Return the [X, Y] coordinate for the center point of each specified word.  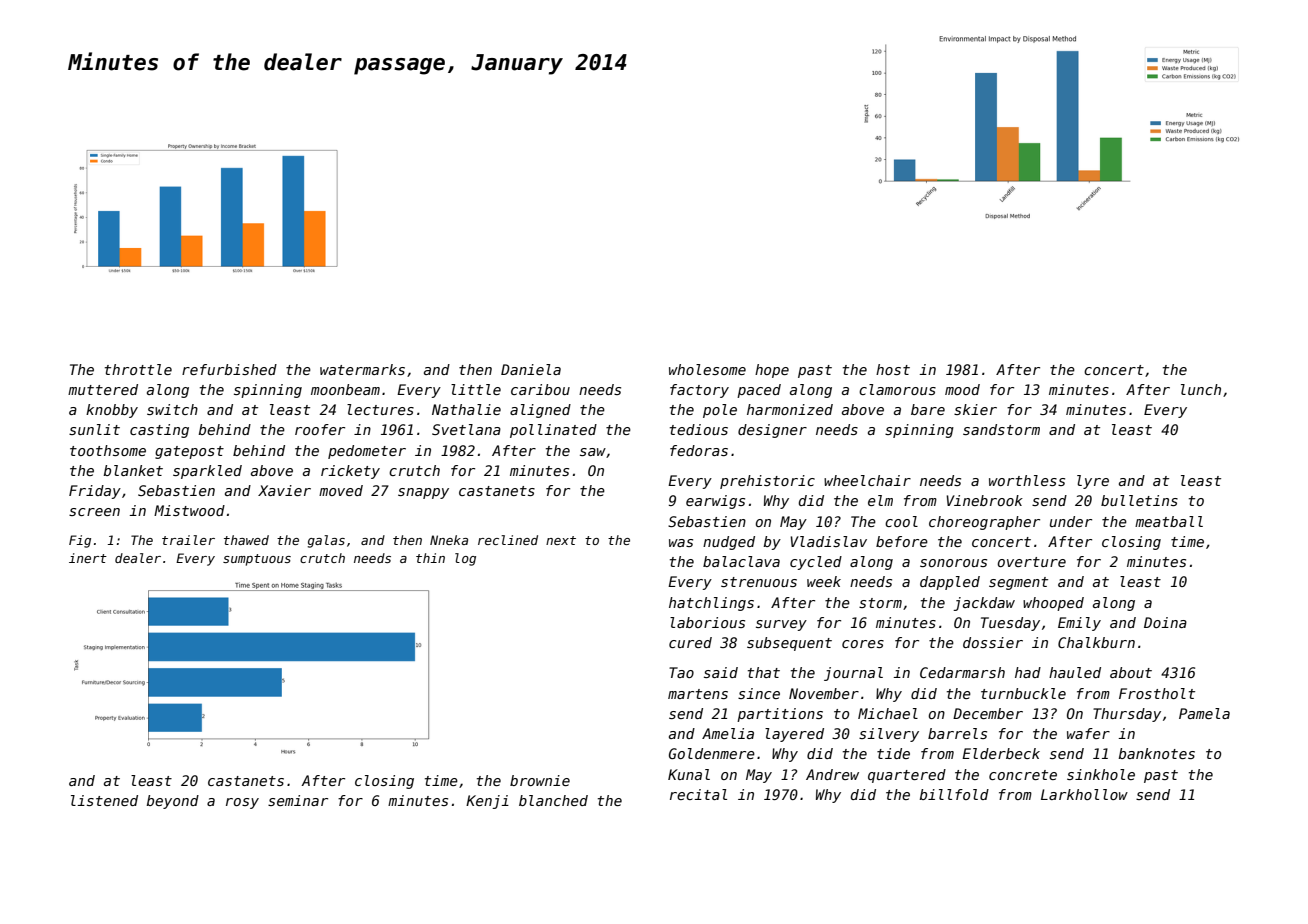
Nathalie [466, 409]
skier [975, 409]
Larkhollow [1084, 794]
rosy [242, 803]
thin [430, 558]
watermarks [362, 369]
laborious [707, 622]
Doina [1165, 622]
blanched [553, 800]
